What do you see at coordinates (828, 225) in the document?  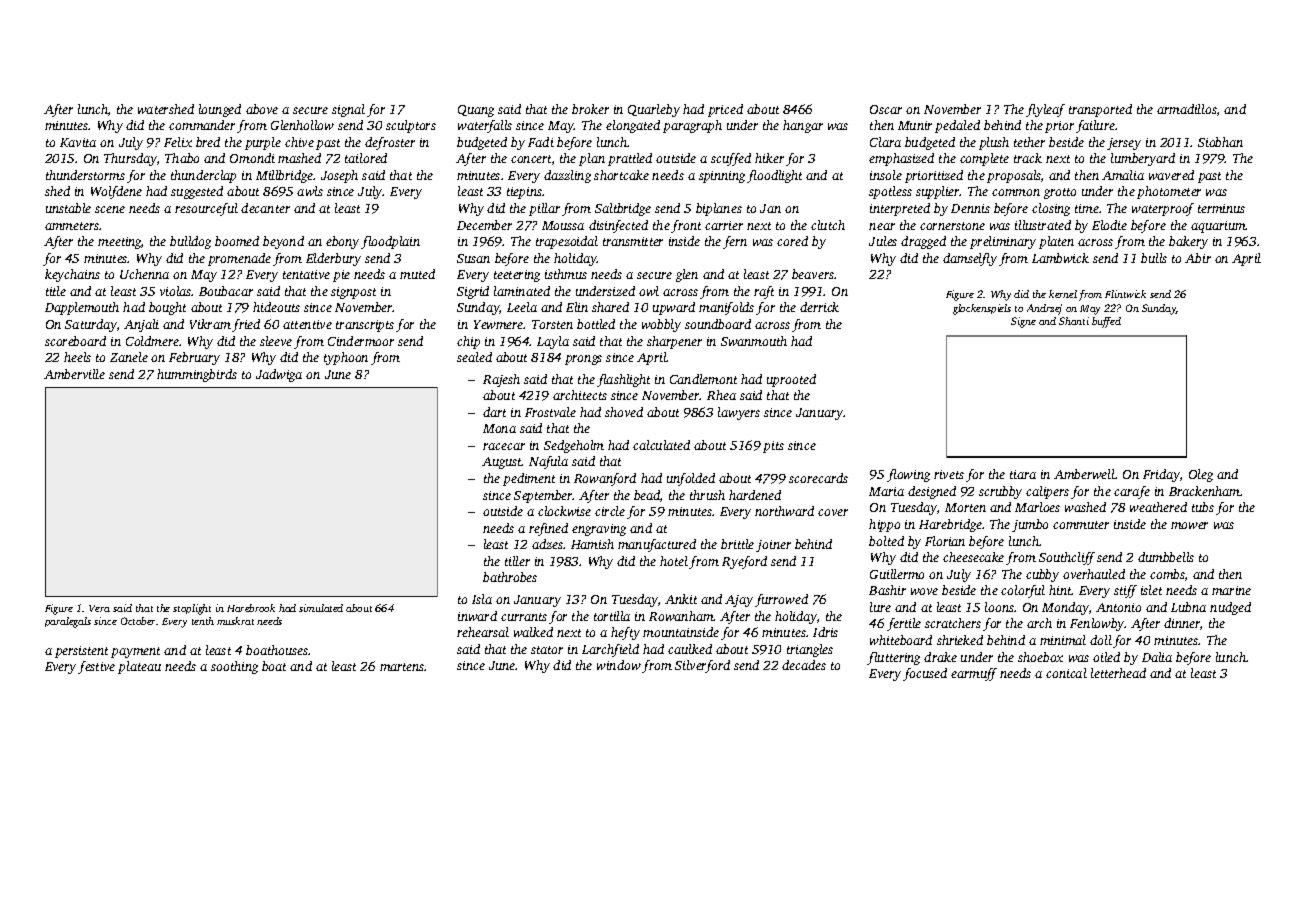 I see `clutch` at bounding box center [828, 225].
